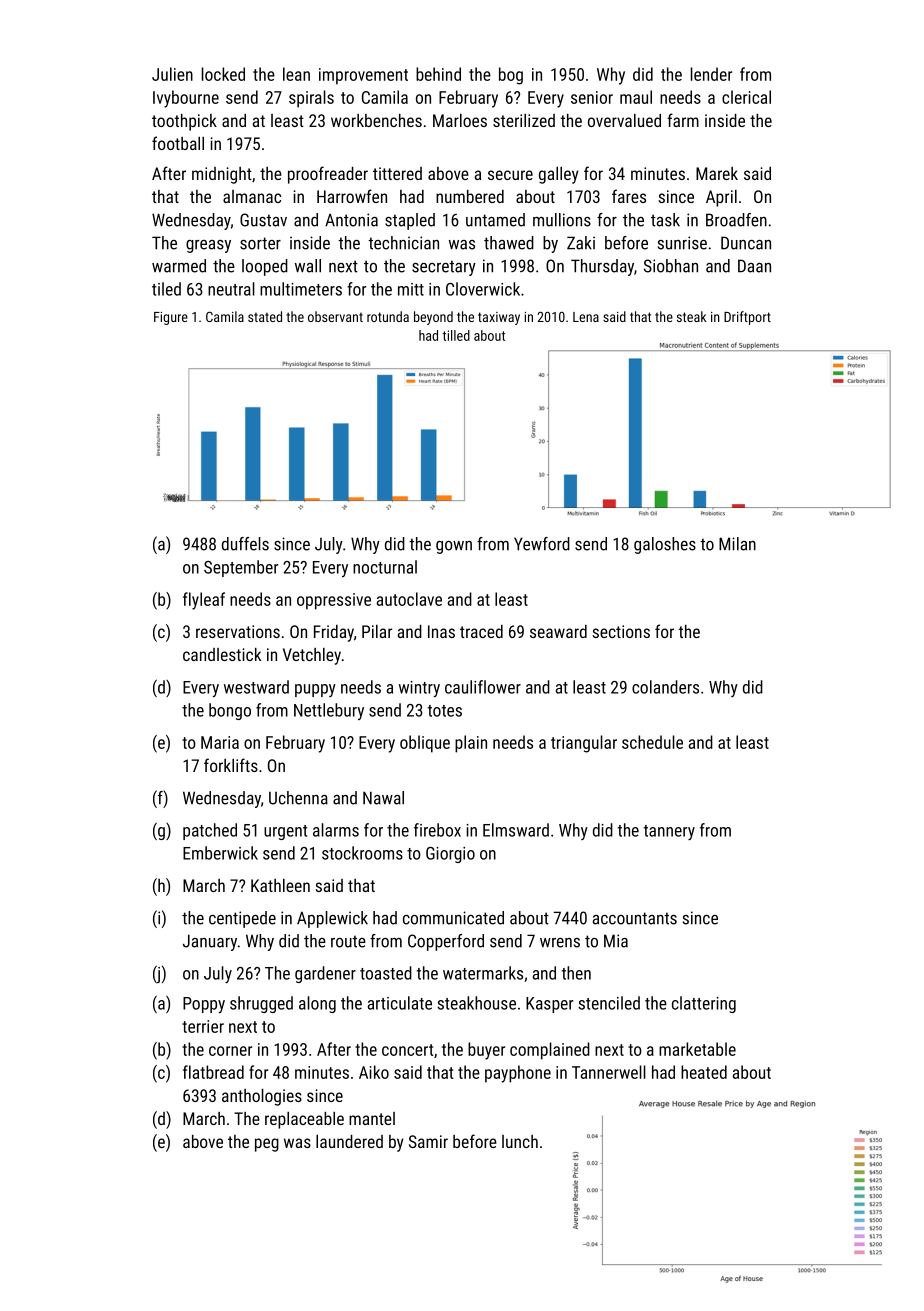  Describe the element at coordinates (454, 547) in the screenshot. I see `gown` at that location.
